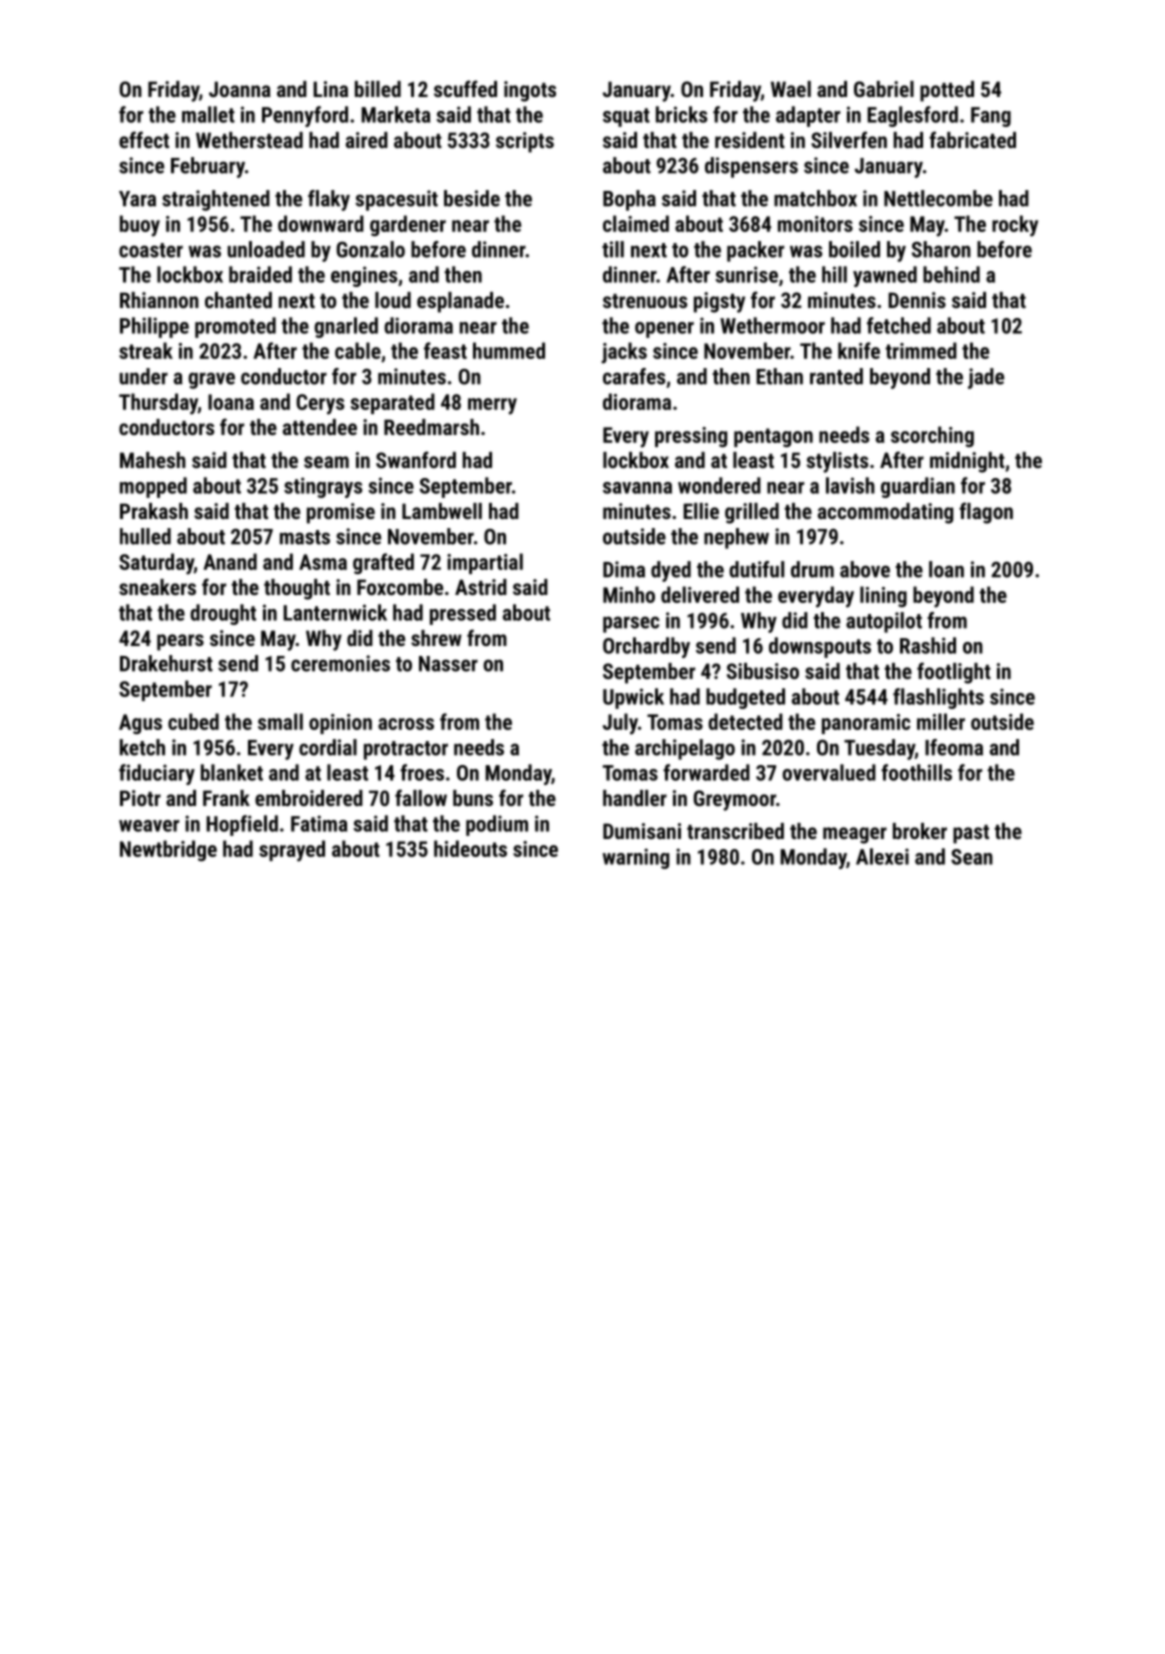  I want to click on aired, so click(367, 140).
